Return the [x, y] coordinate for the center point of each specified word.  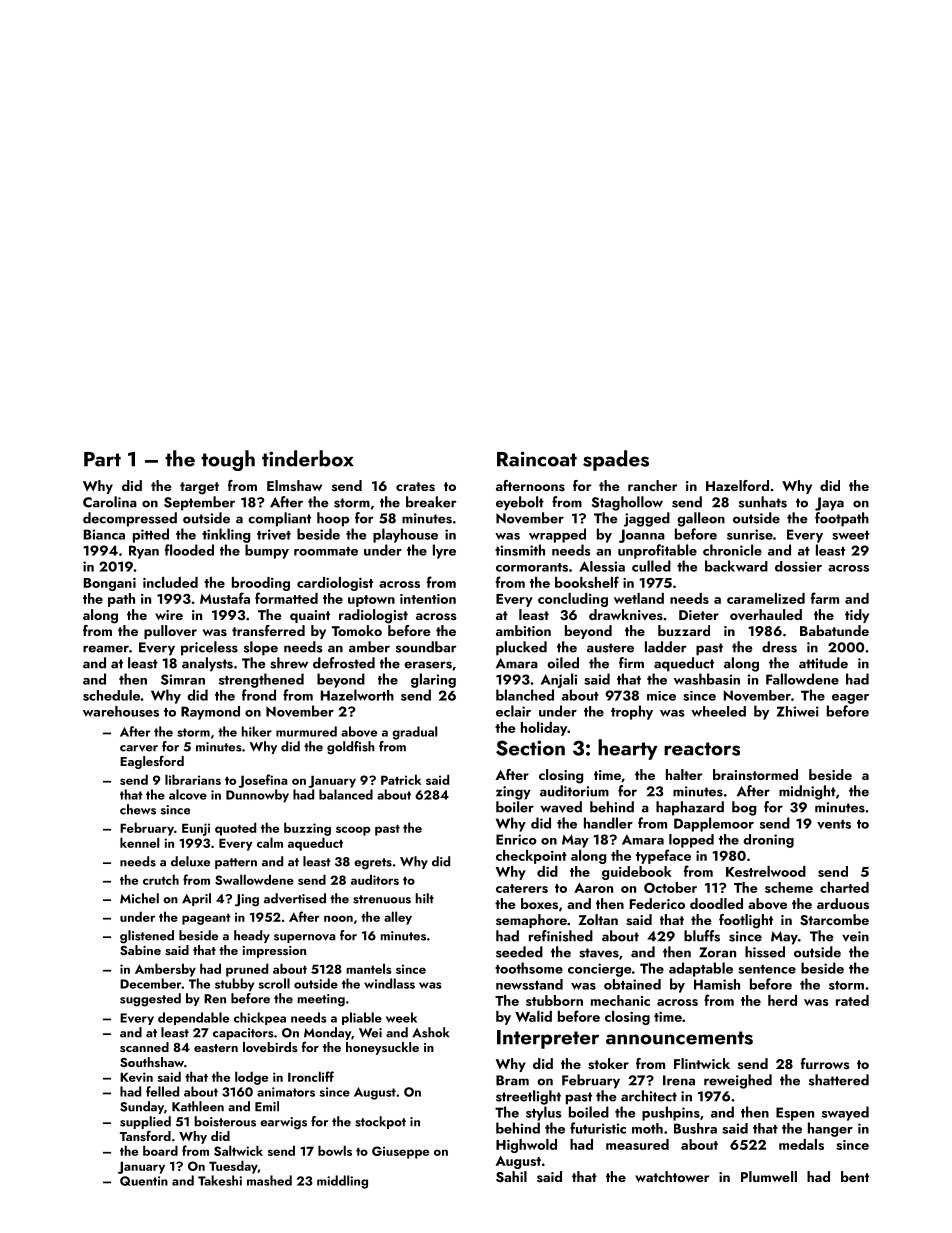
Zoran [717, 952]
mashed [269, 1180]
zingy [513, 793]
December [151, 983]
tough [228, 460]
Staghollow [627, 503]
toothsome [529, 968]
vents [834, 824]
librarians [193, 779]
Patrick [401, 779]
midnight [807, 792]
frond [259, 695]
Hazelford [737, 485]
